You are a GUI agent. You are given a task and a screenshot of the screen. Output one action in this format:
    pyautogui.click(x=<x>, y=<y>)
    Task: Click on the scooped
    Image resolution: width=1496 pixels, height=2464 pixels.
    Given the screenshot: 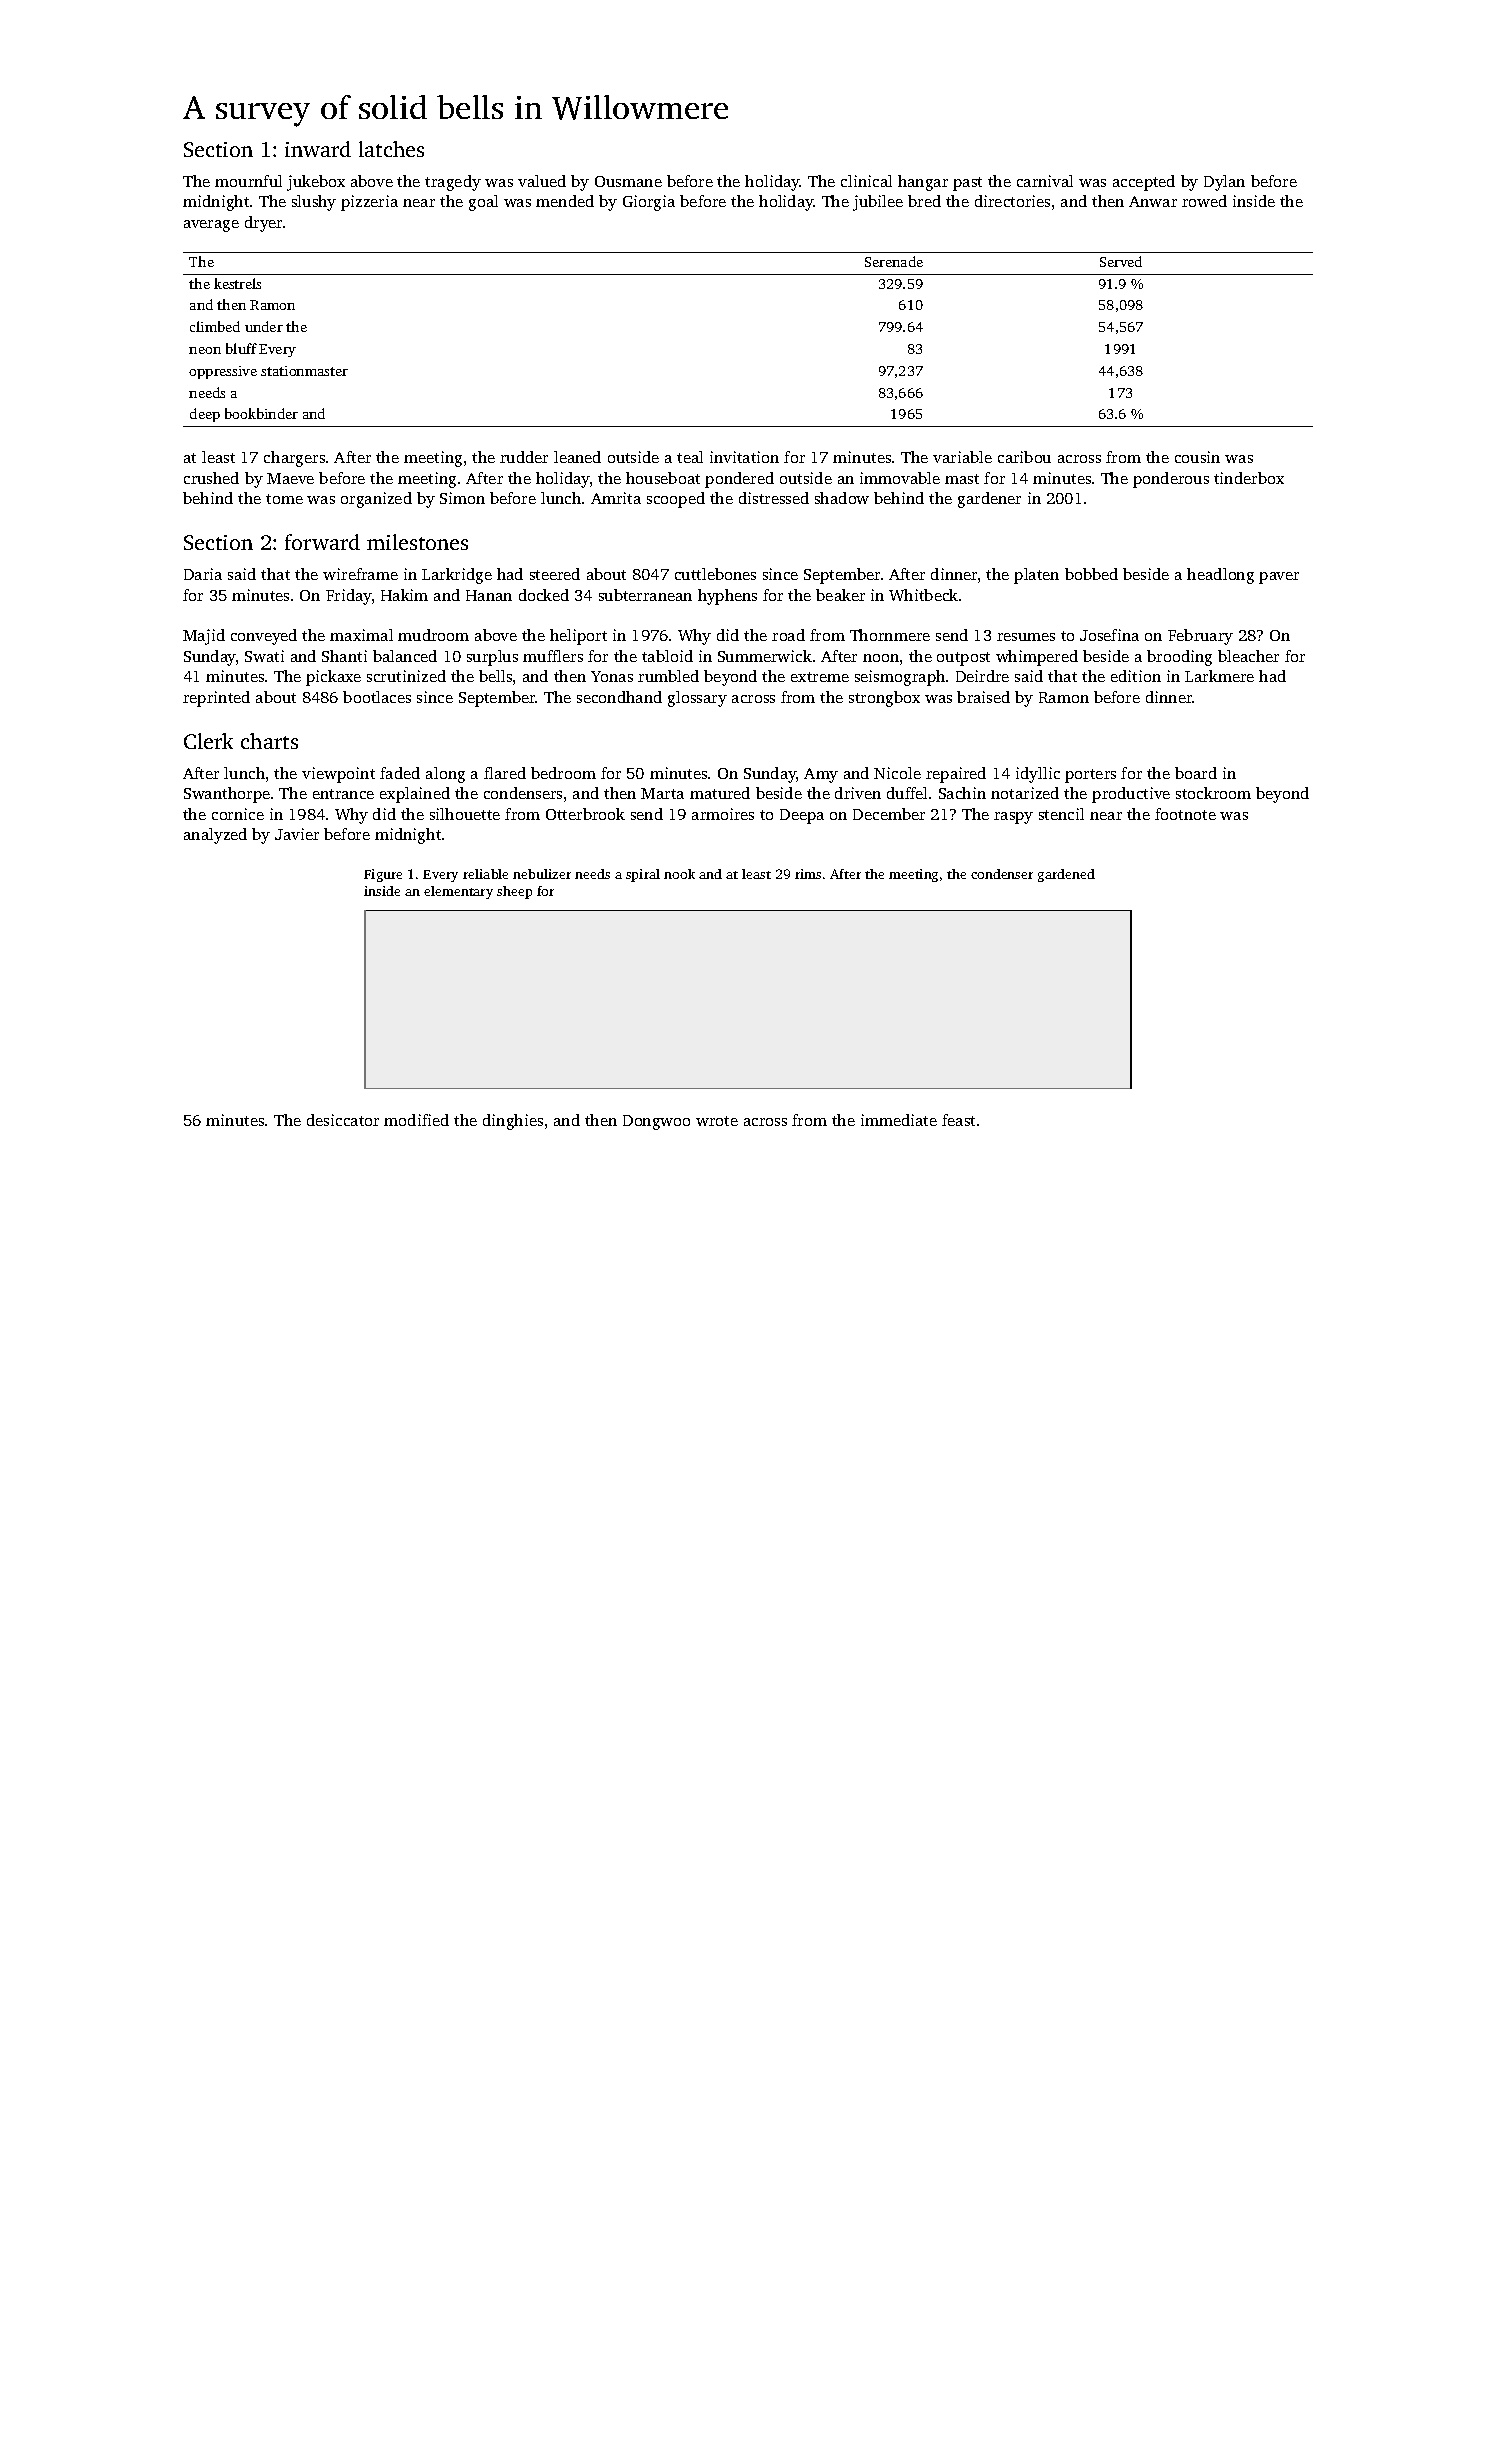 What is the action you would take?
    pyautogui.click(x=676, y=500)
